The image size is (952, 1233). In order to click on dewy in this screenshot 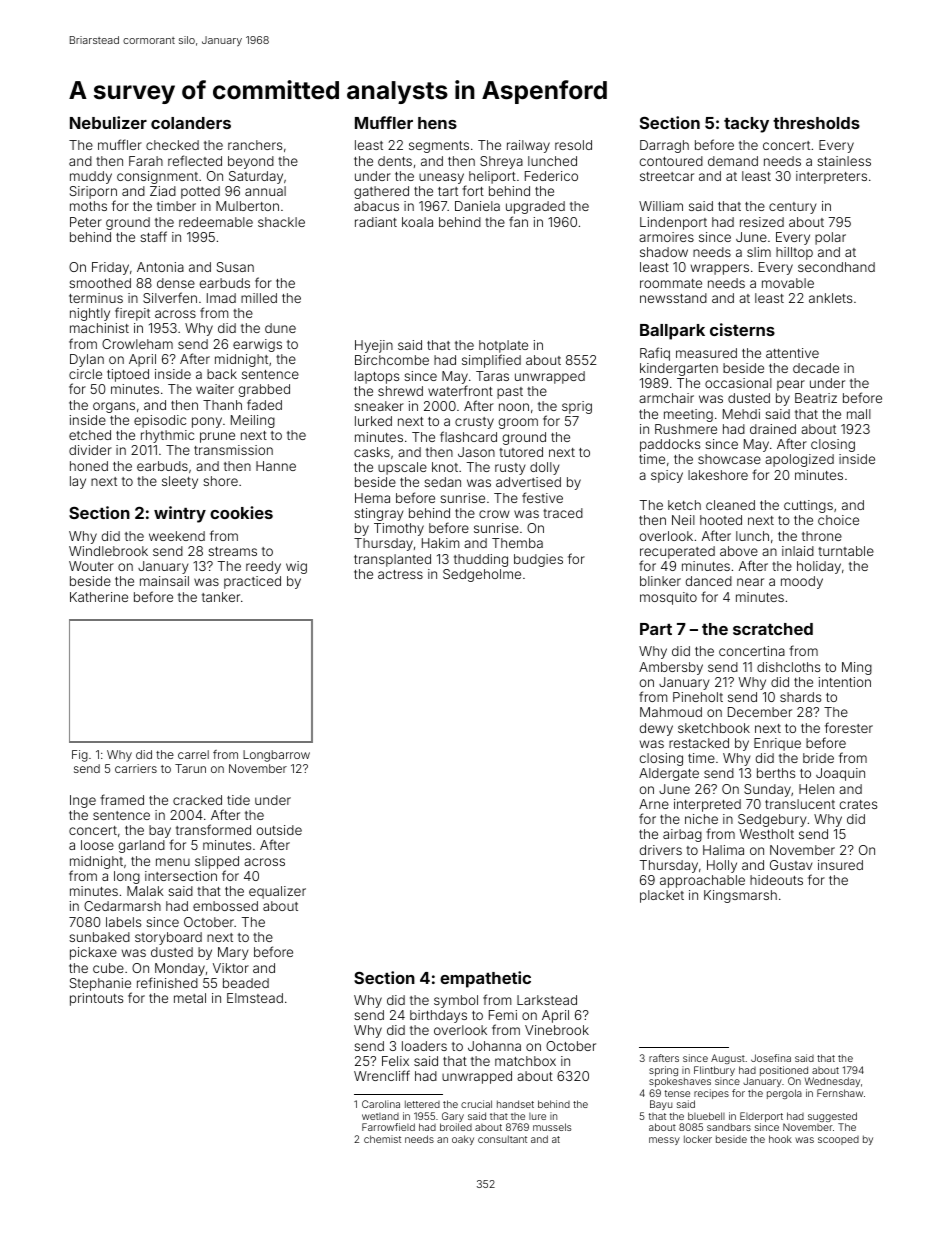, I will do `click(656, 729)`.
